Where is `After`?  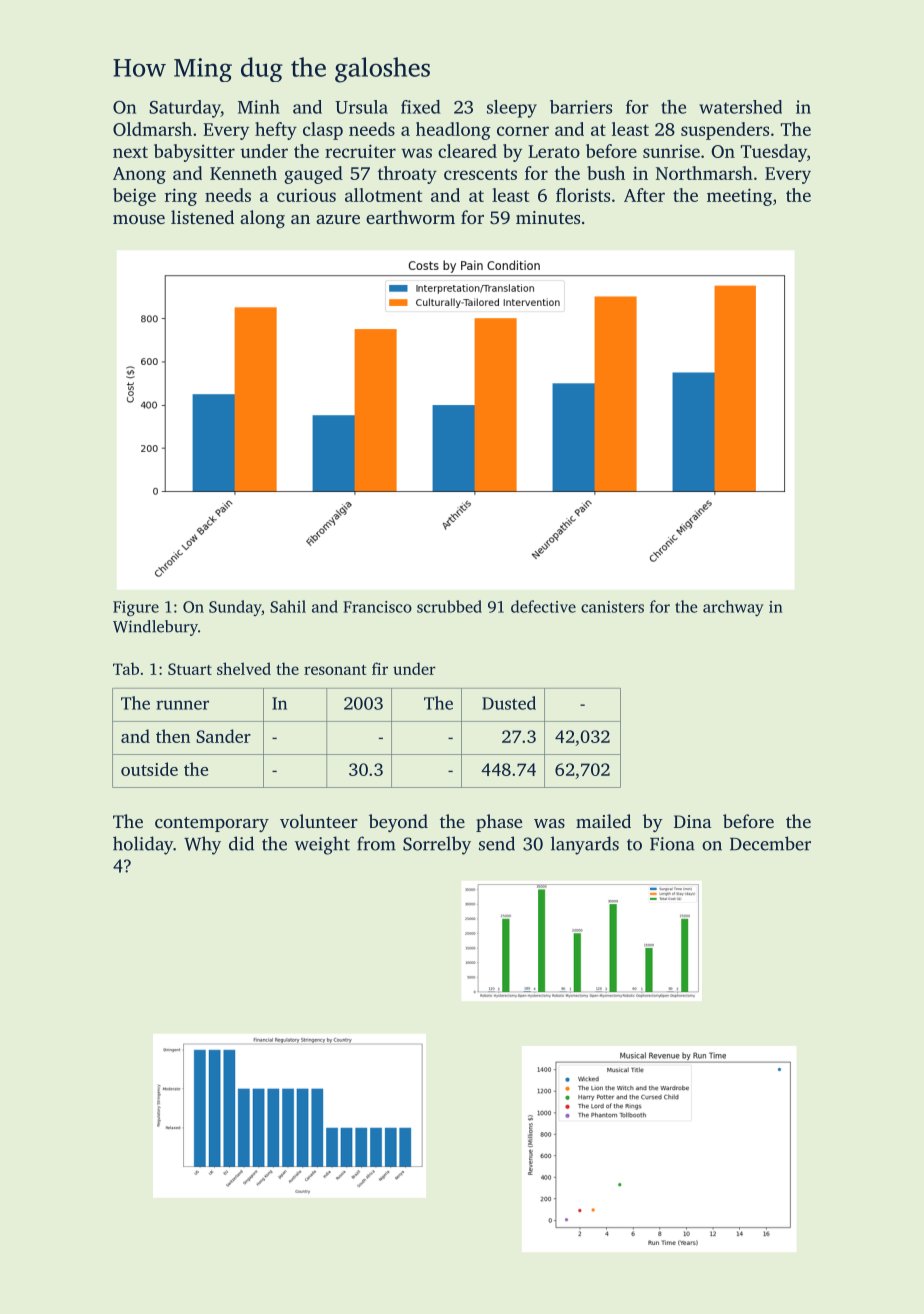 After is located at coordinates (644, 195).
